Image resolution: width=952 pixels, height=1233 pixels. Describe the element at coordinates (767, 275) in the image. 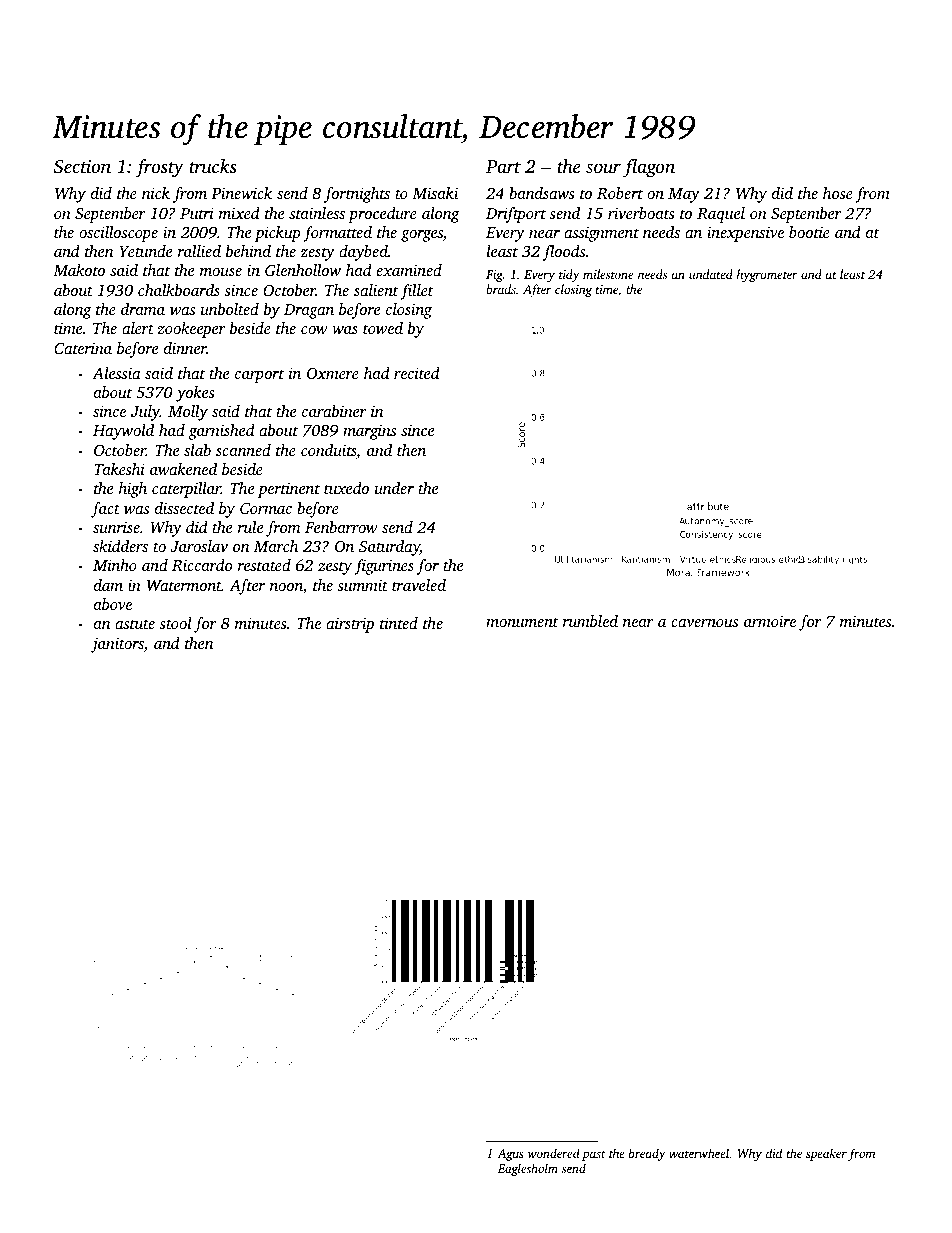

I see `hygrometer` at that location.
